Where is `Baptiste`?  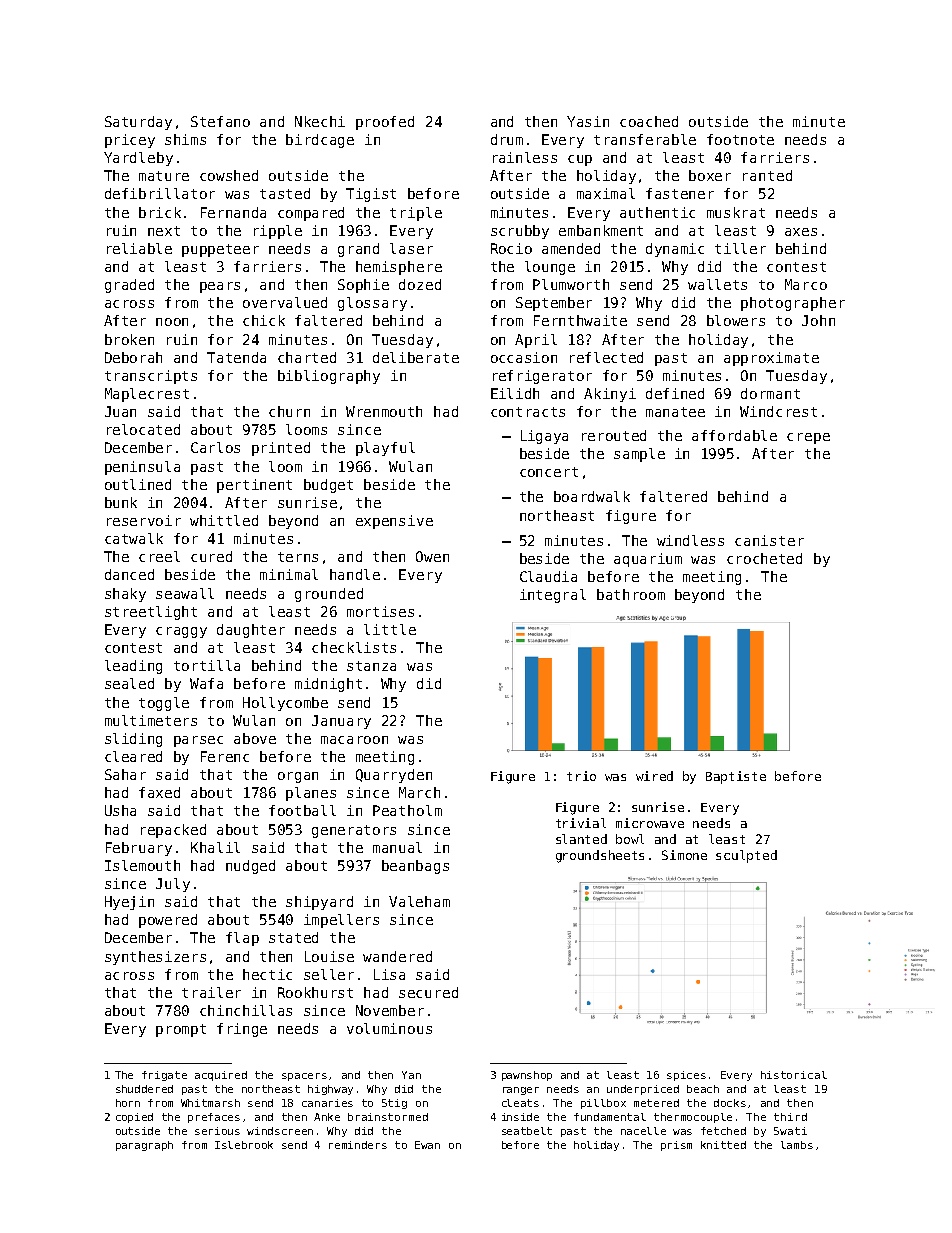 Baptiste is located at coordinates (736, 777).
